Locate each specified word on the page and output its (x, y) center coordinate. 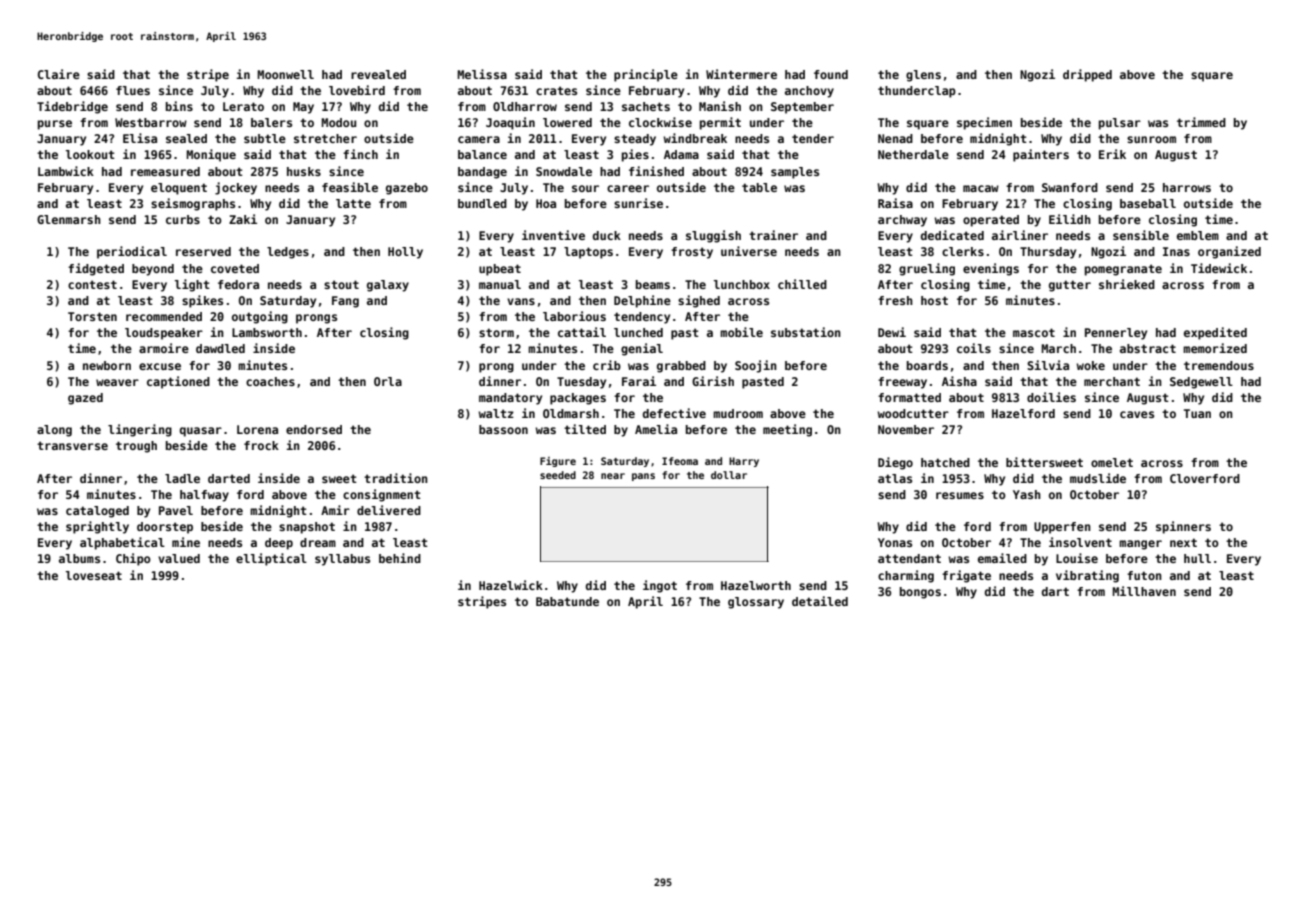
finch (360, 154)
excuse (160, 366)
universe (749, 251)
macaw (981, 188)
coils (974, 348)
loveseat (94, 575)
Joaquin (510, 123)
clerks (963, 251)
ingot (660, 586)
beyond (153, 270)
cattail (582, 332)
